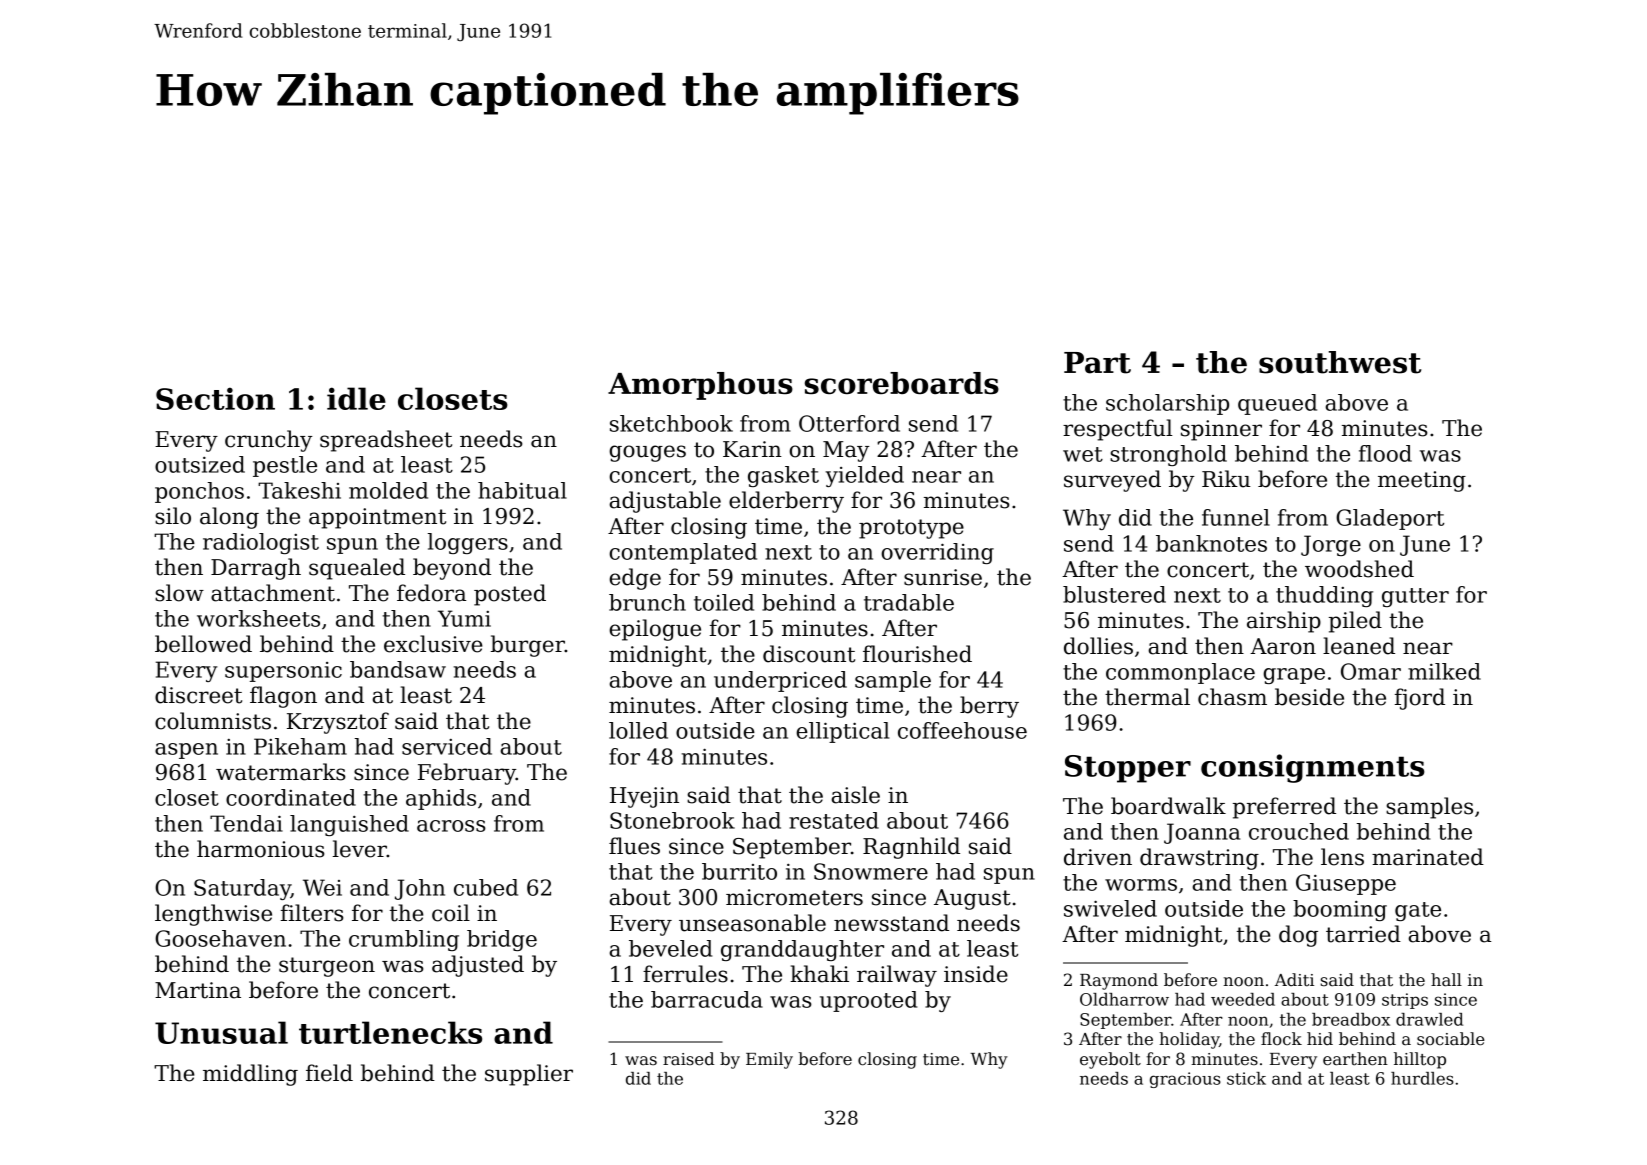 The height and width of the page is (1165, 1647). I want to click on aisle, so click(855, 795).
